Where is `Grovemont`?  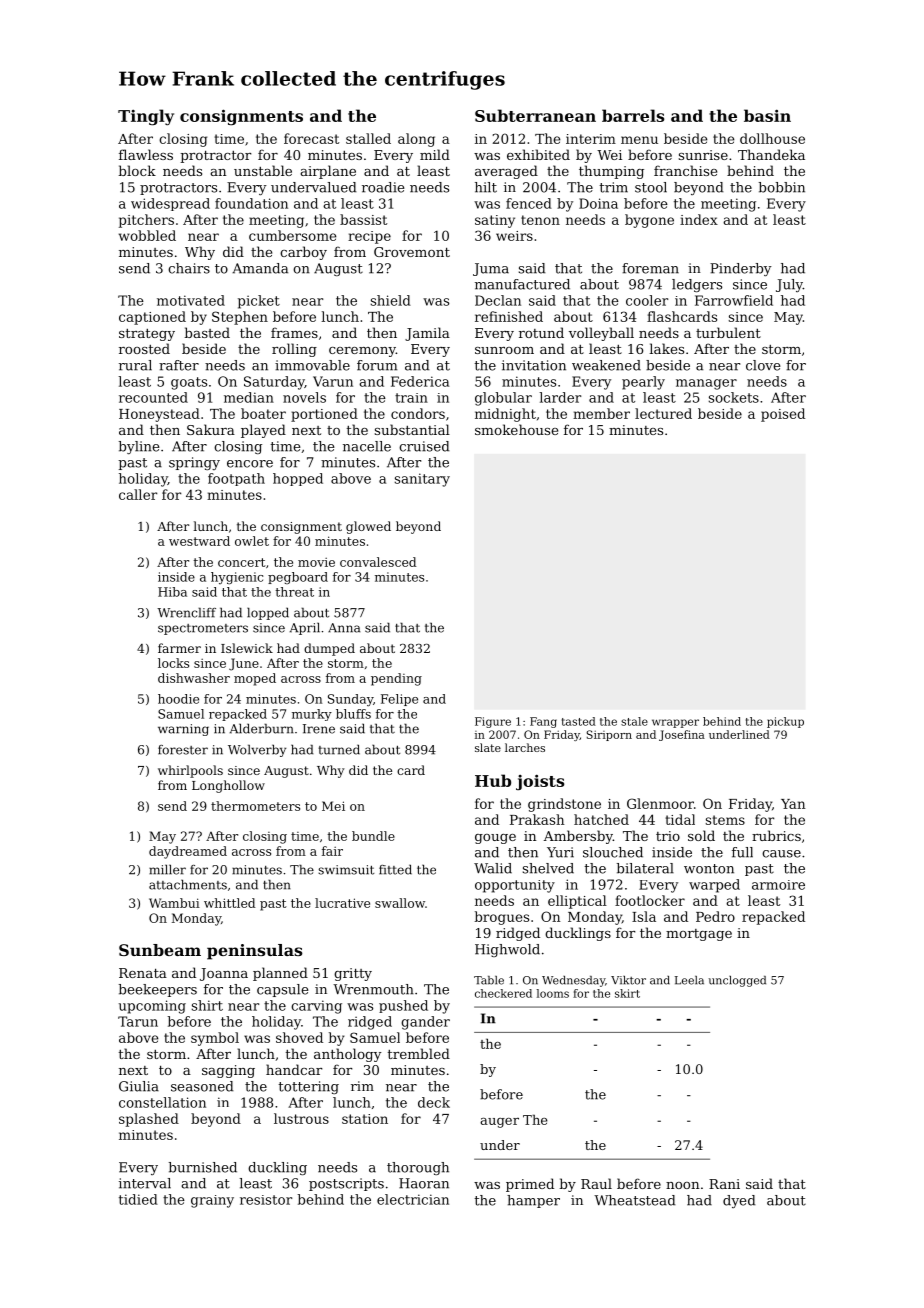 Grovemont is located at coordinates (412, 252).
